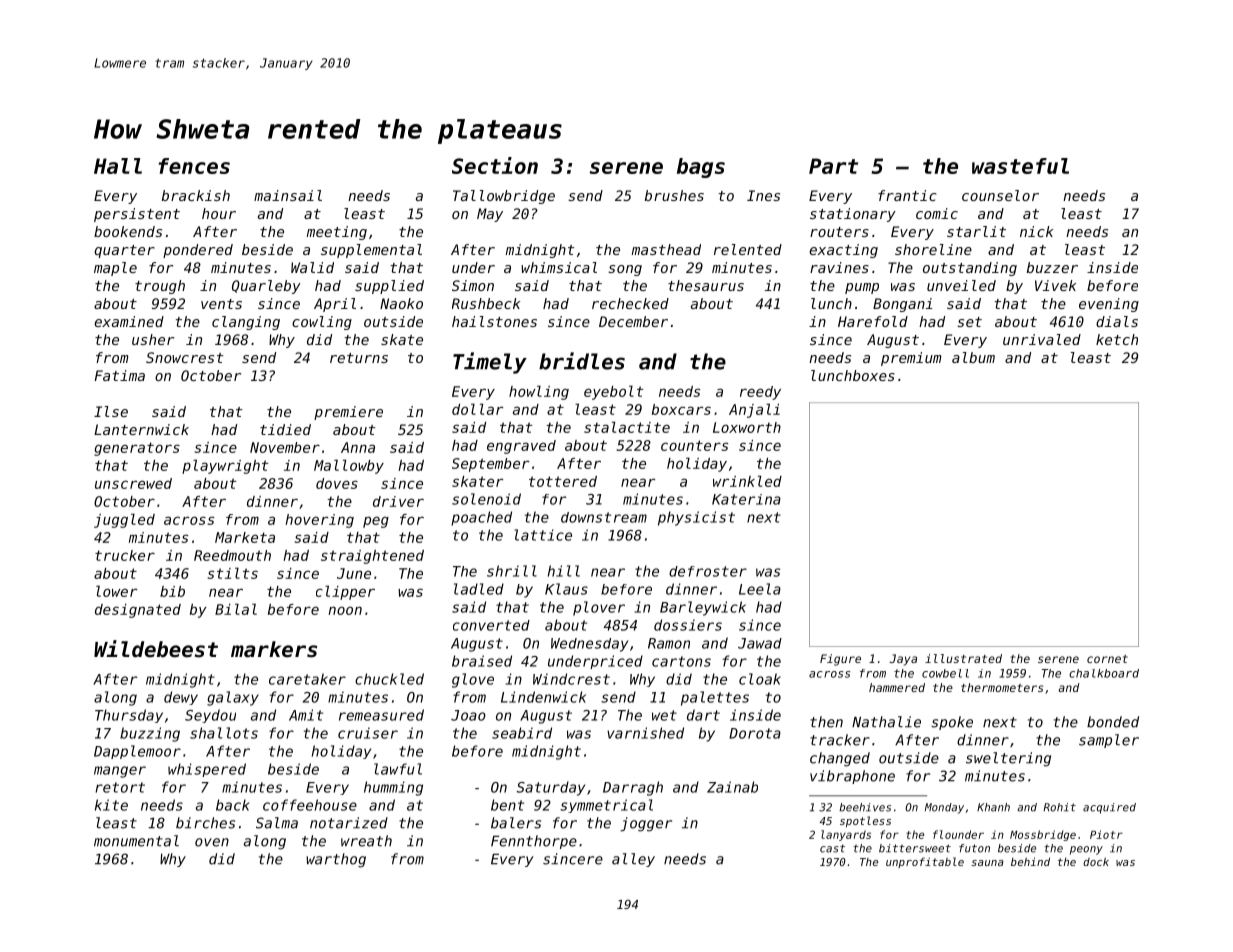  I want to click on Reedmouth, so click(232, 555).
